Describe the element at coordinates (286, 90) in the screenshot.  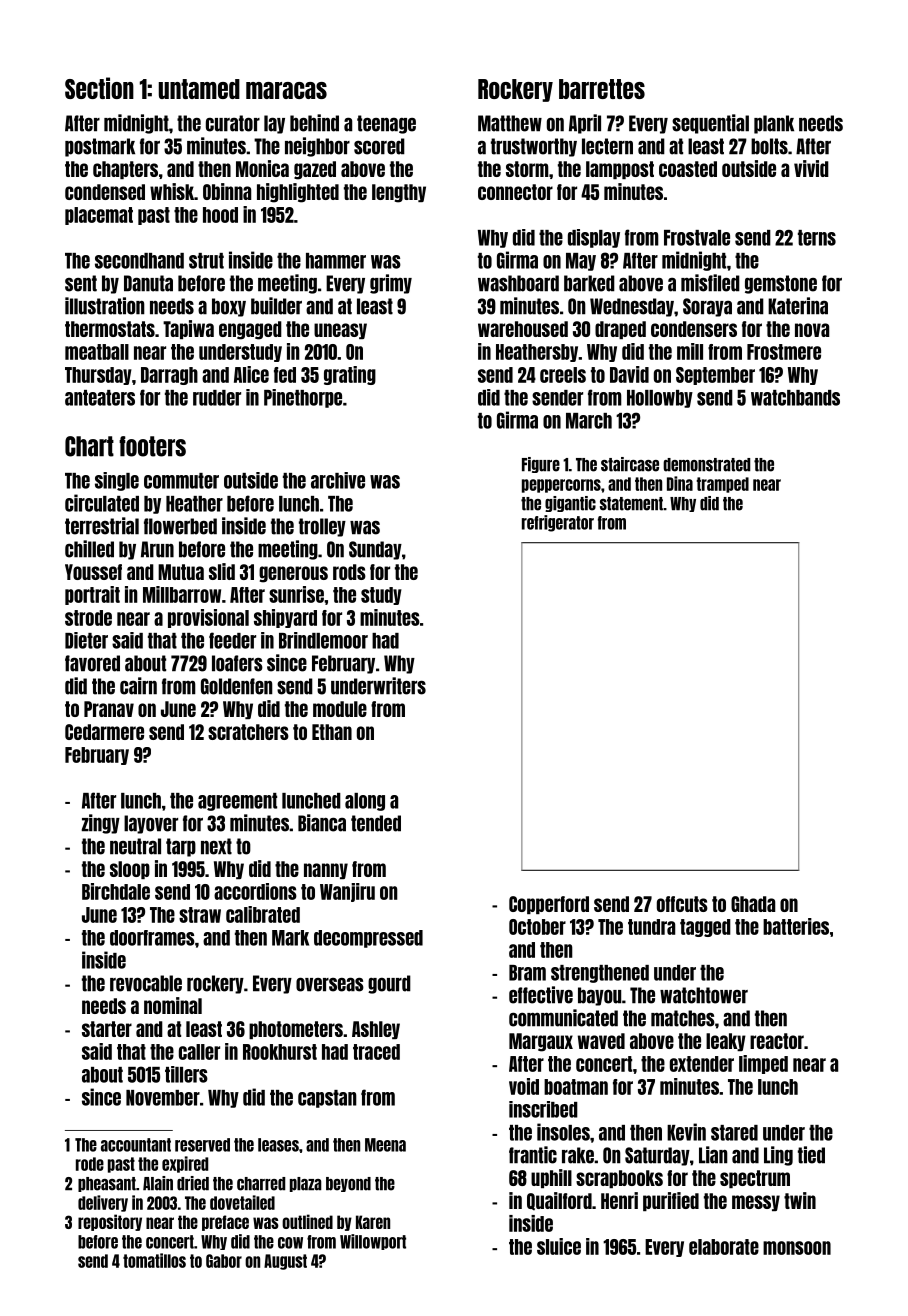
I see `maracas` at that location.
